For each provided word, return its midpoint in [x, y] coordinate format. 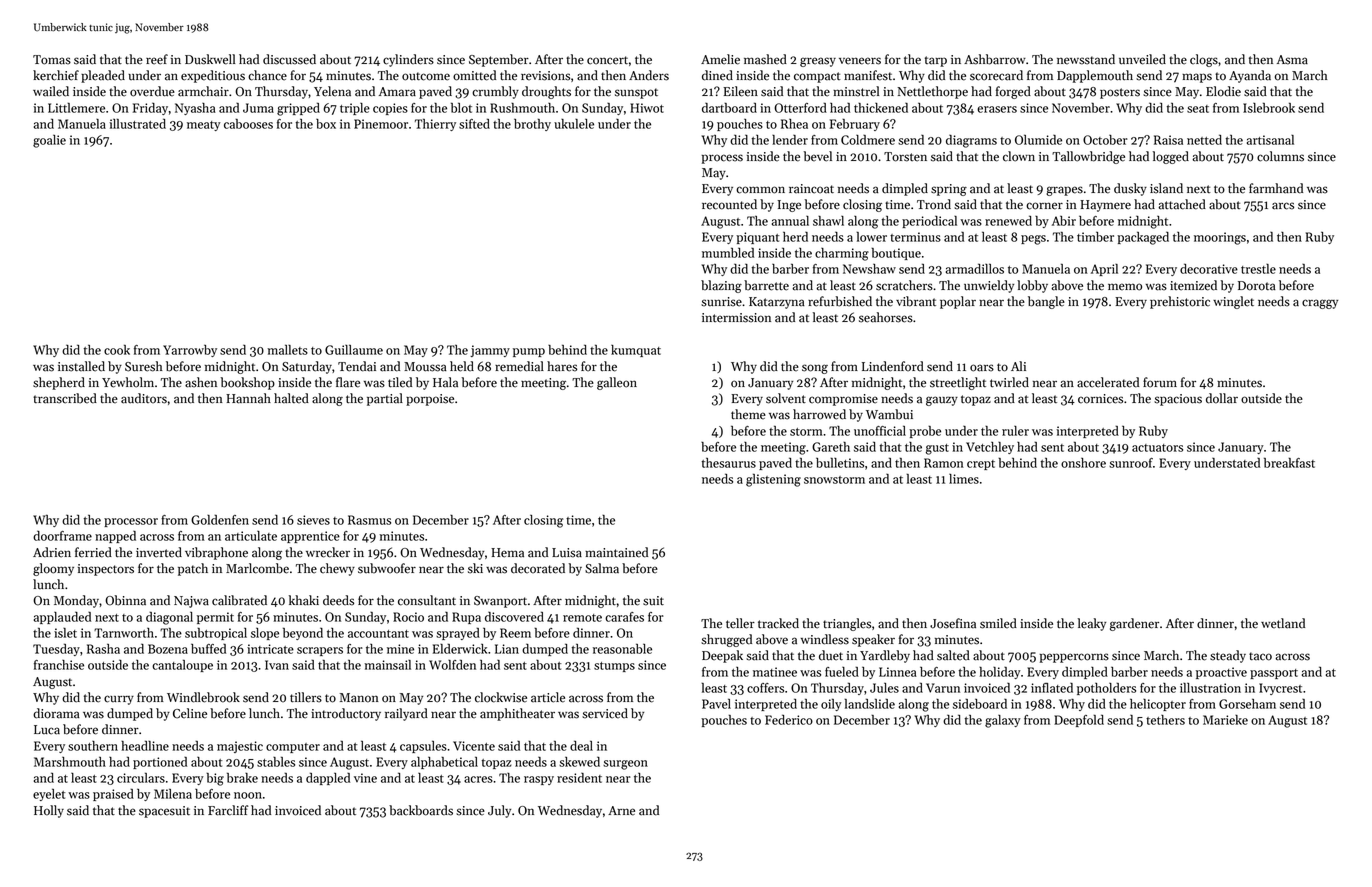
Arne [621, 811]
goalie [49, 141]
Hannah [248, 398]
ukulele [574, 124]
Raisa [1168, 140]
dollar [1222, 398]
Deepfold [1079, 720]
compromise [843, 400]
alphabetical [444, 762]
